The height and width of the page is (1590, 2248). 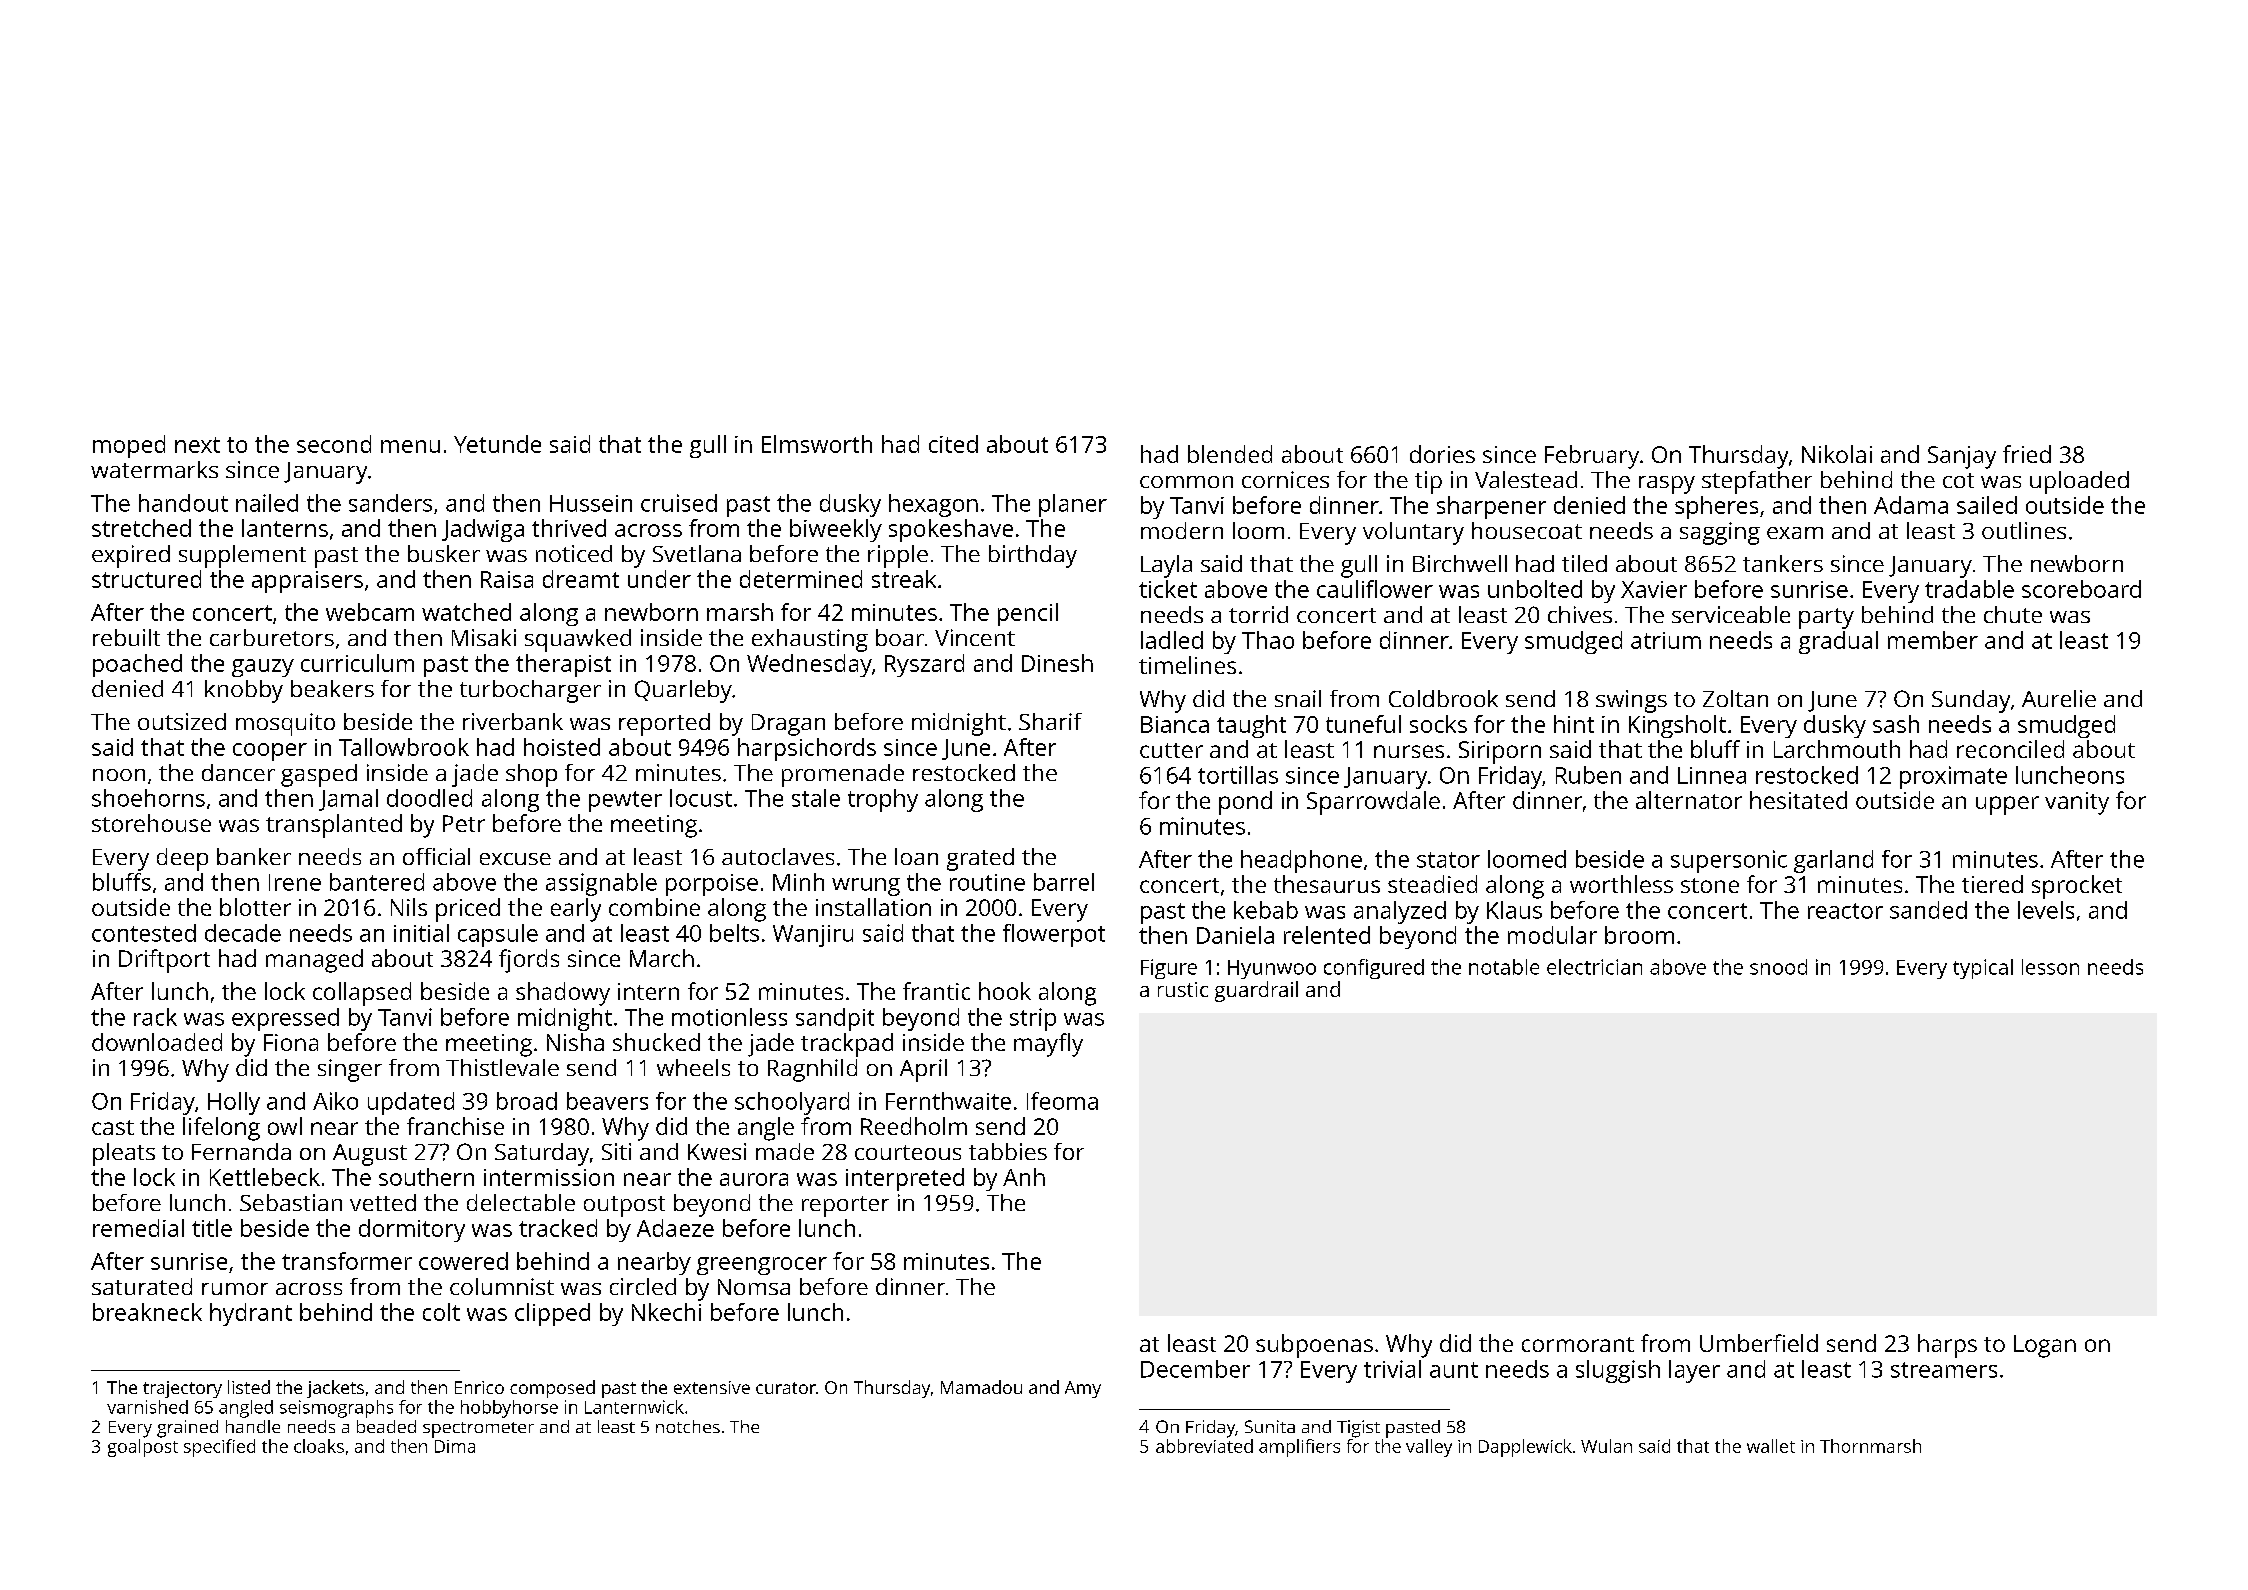 I want to click on Nomsa, so click(x=754, y=1287).
